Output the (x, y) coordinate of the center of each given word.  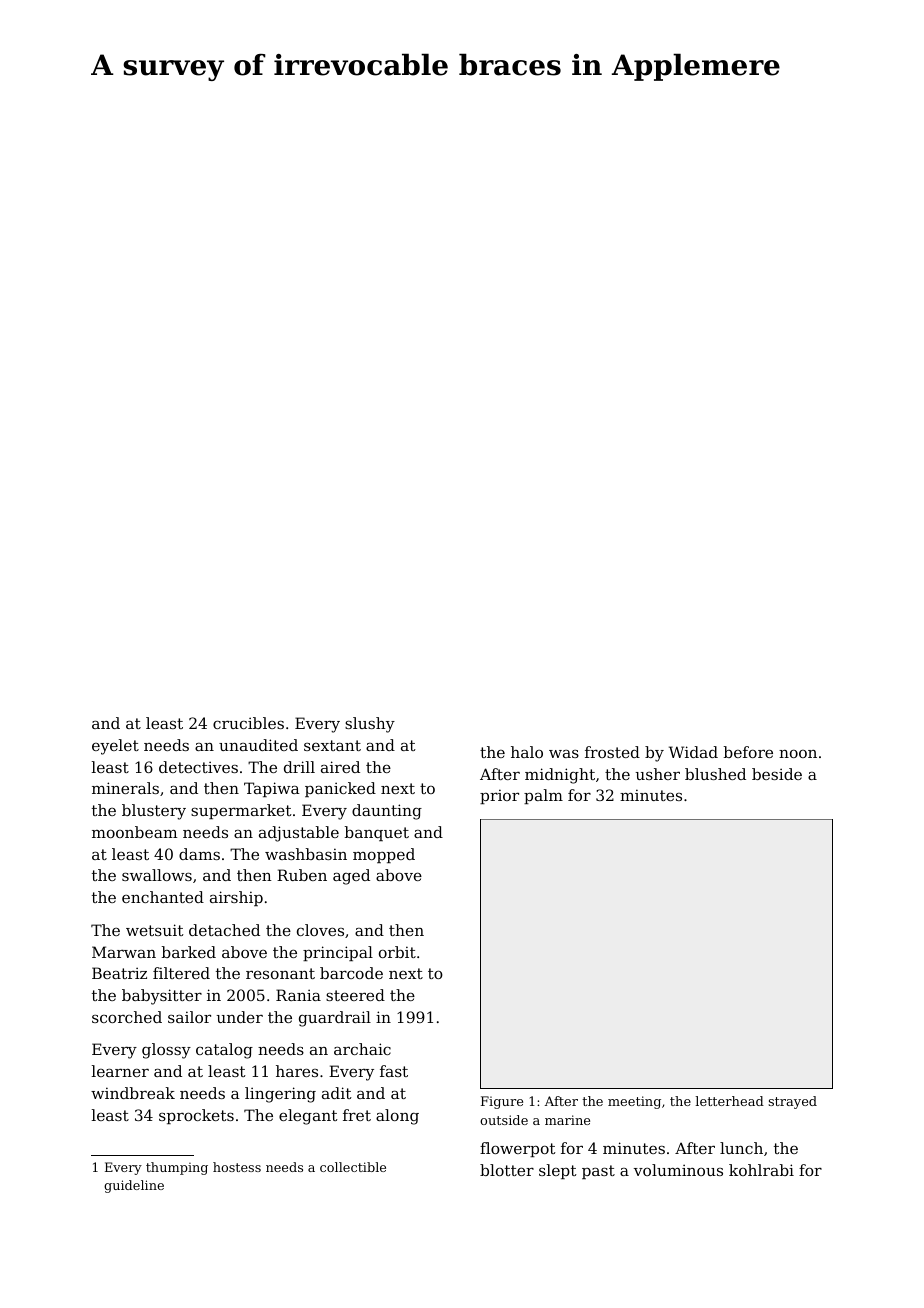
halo (527, 752)
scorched (127, 1017)
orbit (397, 952)
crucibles (248, 723)
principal (338, 953)
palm (543, 796)
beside (777, 774)
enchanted (163, 897)
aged (351, 877)
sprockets (196, 1116)
